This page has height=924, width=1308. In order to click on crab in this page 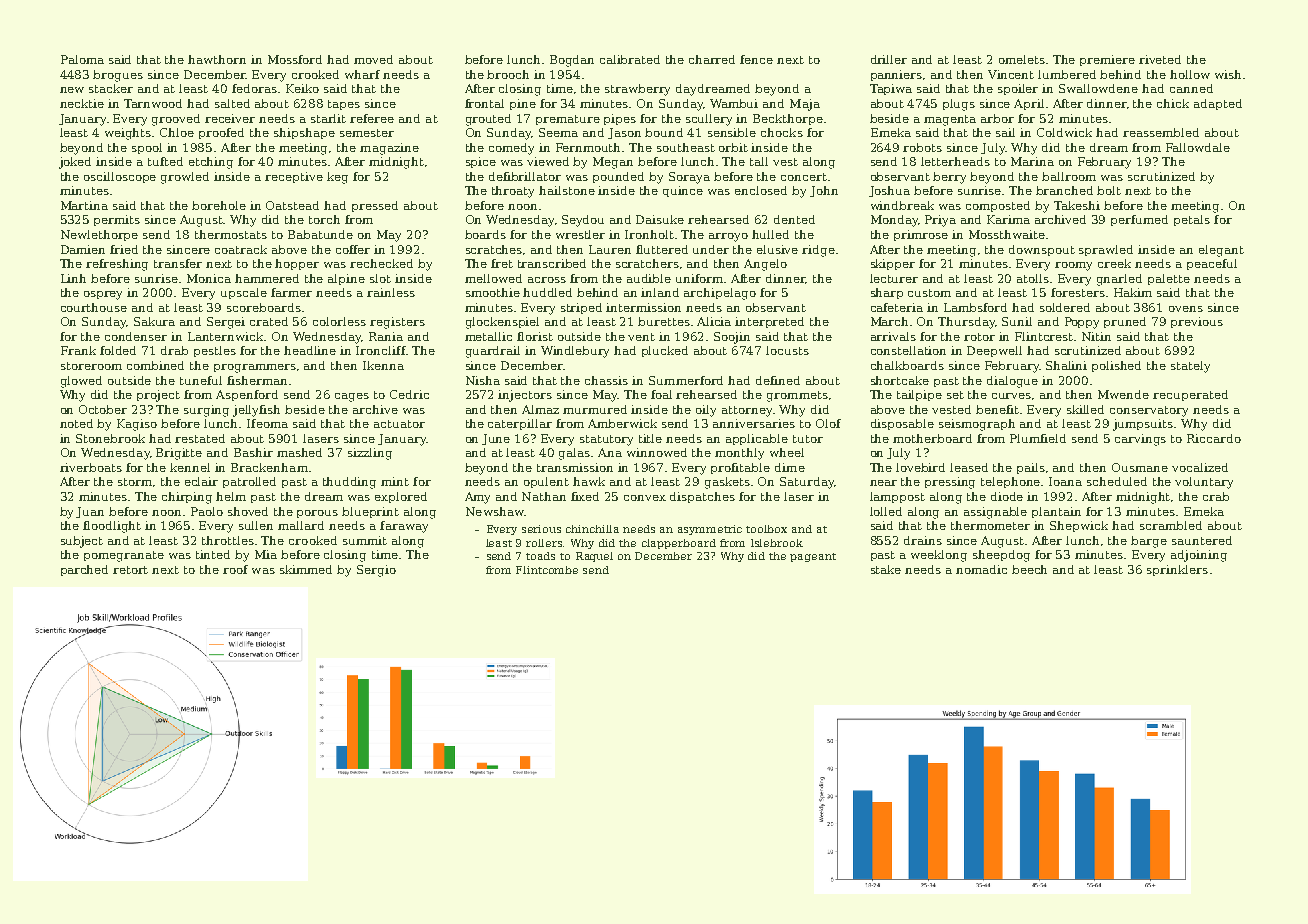, I will do `click(1216, 496)`.
